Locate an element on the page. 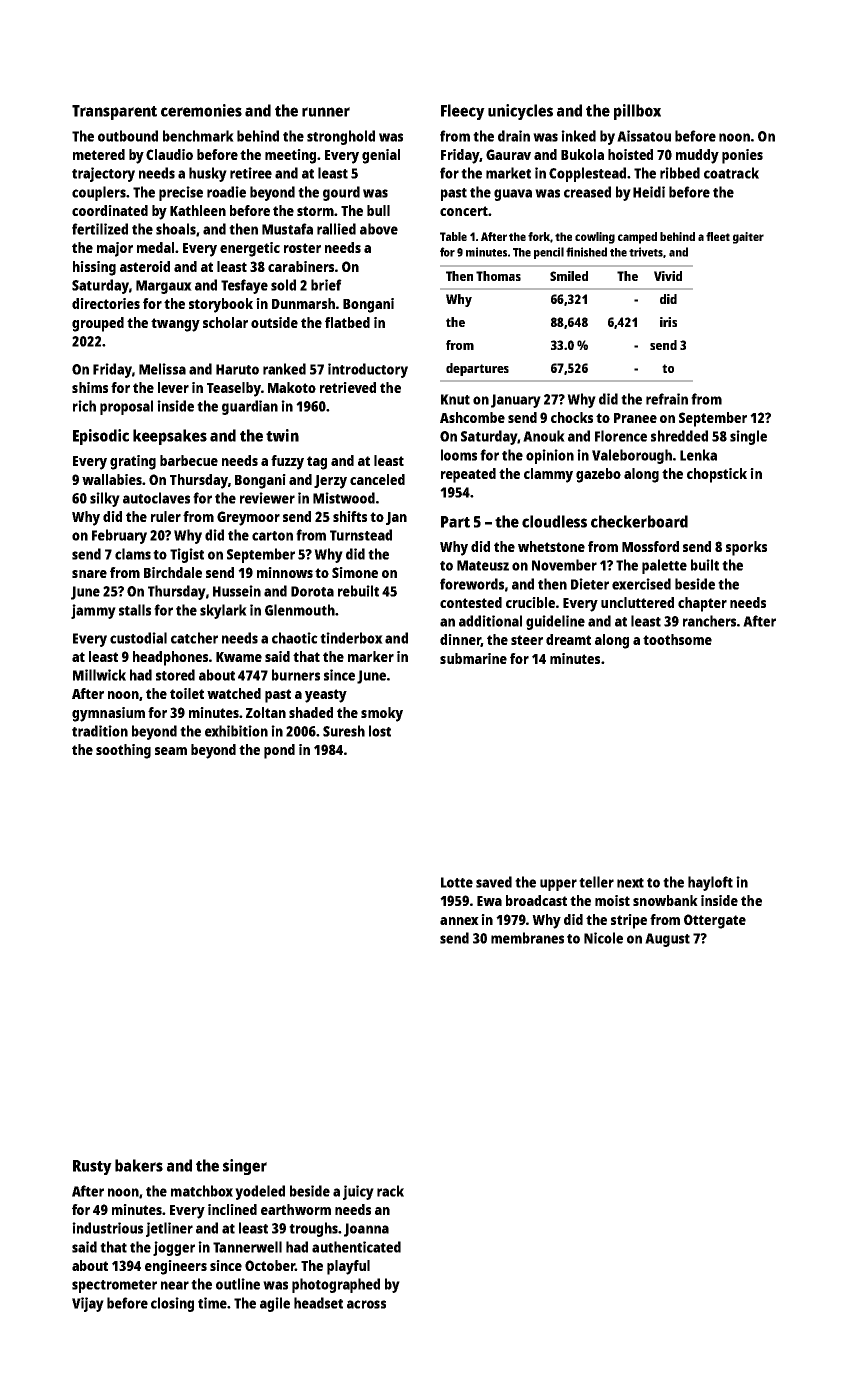  annex is located at coordinates (459, 921).
